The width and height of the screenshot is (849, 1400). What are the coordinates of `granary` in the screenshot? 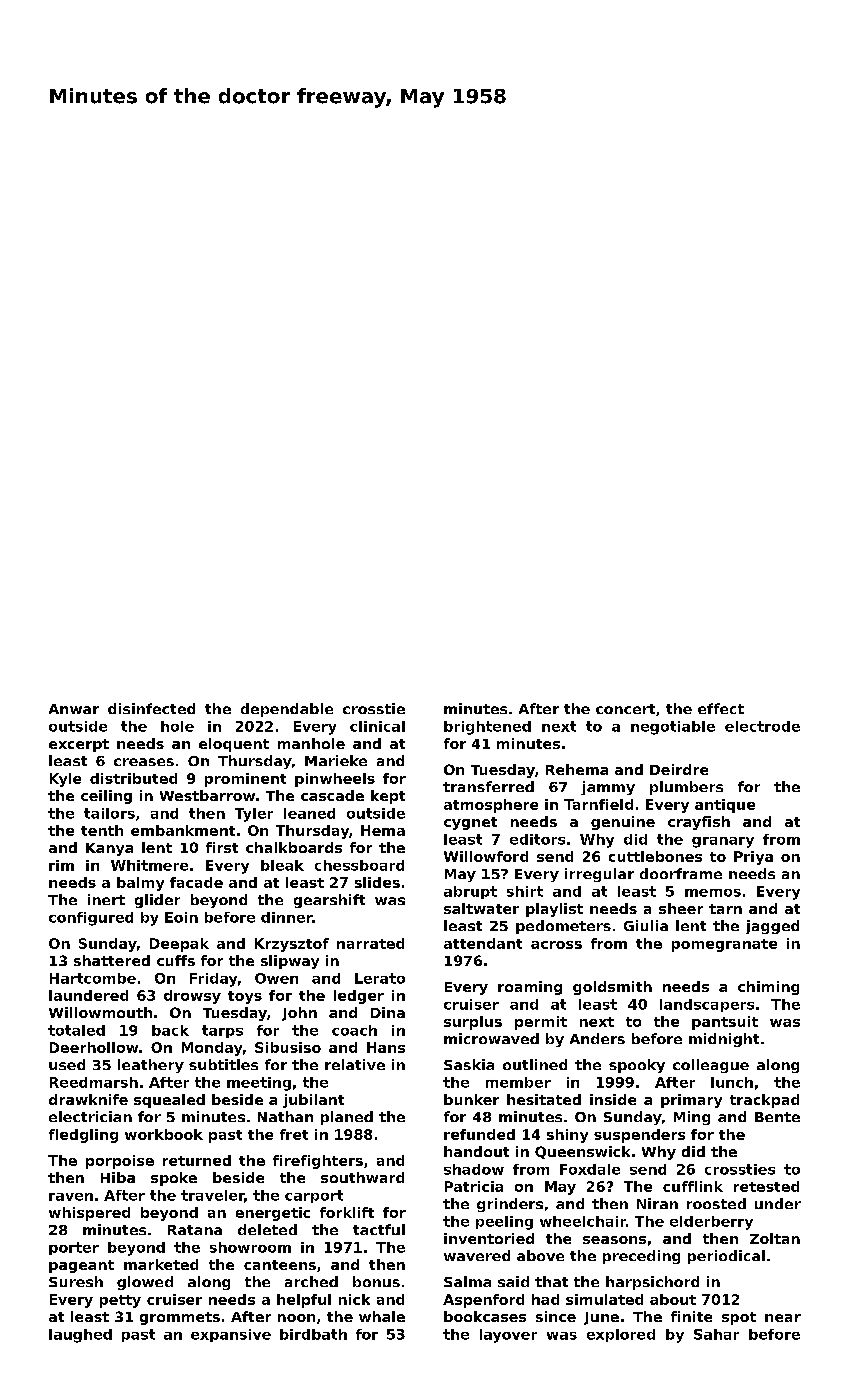 It's located at (723, 842).
